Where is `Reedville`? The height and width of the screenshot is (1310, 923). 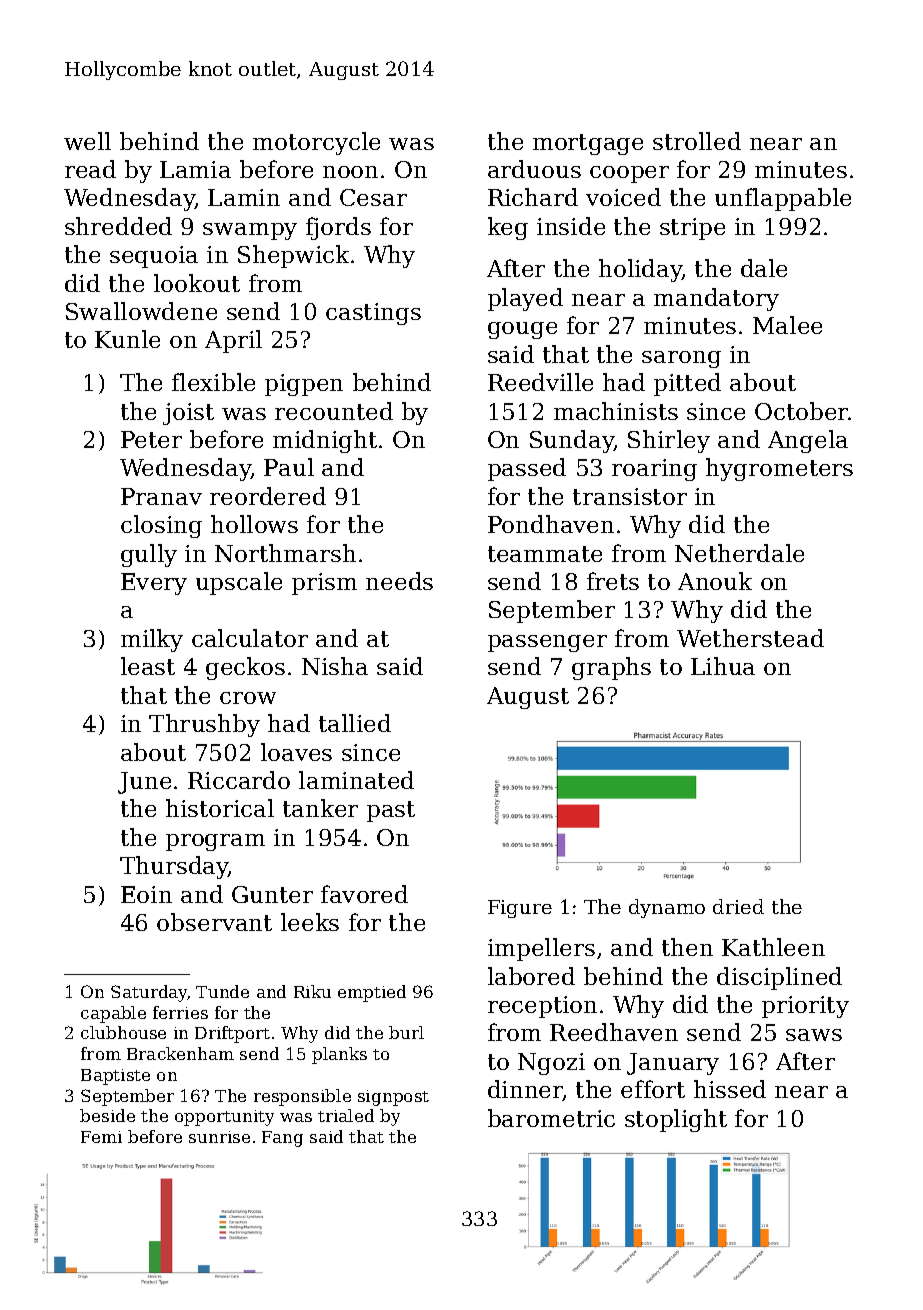
Reedville is located at coordinates (540, 382).
